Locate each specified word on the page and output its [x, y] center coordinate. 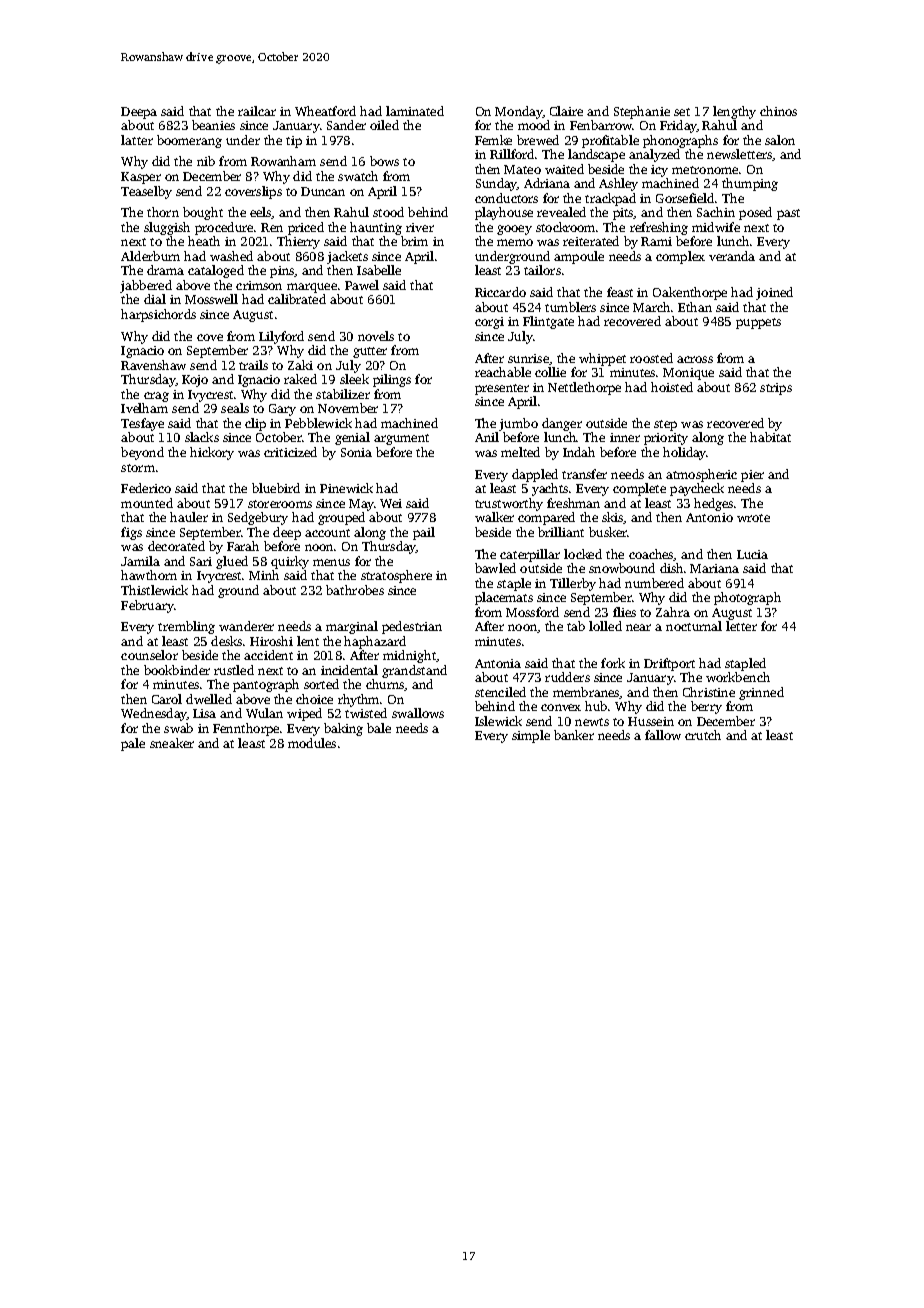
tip [294, 142]
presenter [502, 389]
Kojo [195, 381]
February [147, 606]
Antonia [498, 663]
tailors [542, 270]
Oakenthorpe [690, 293]
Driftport [669, 664]
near [638, 627]
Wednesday [154, 714]
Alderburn [150, 256]
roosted [651, 358]
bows [384, 161]
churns [385, 685]
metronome [705, 170]
